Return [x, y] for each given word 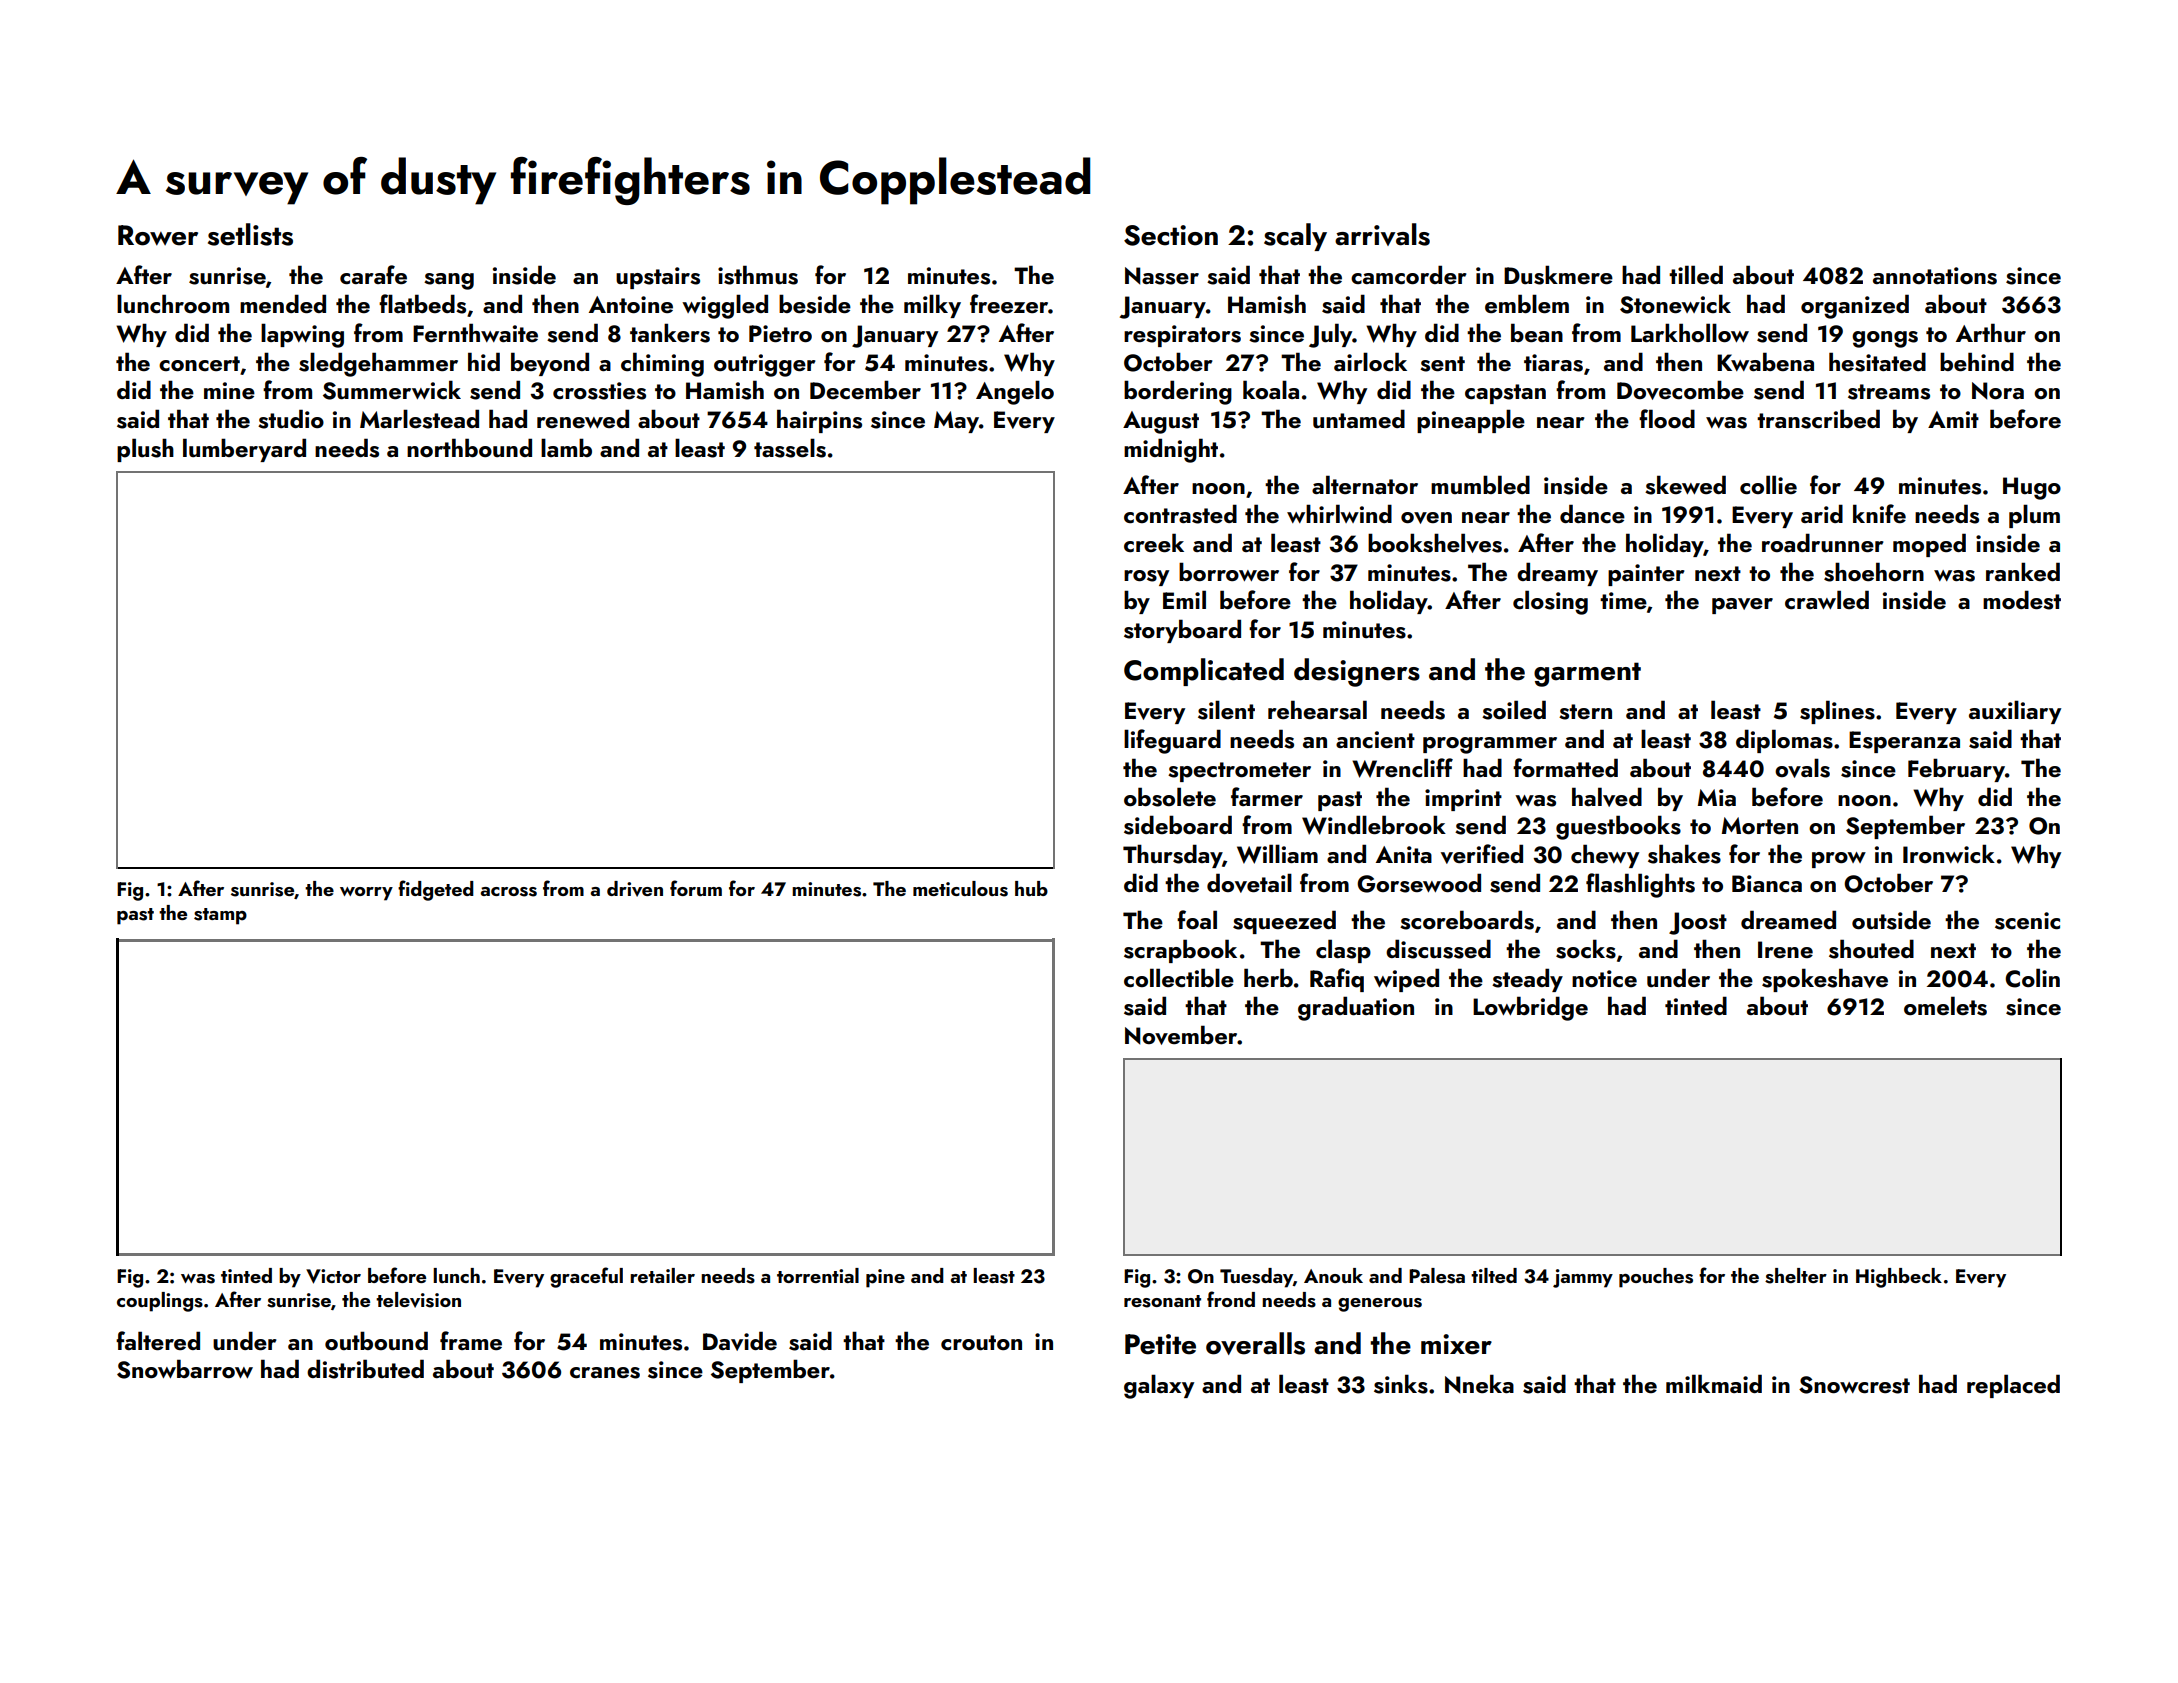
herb [1268, 977]
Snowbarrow [185, 1369]
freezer [1009, 303]
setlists [250, 234]
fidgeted [436, 890]
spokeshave [1825, 980]
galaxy [1159, 1386]
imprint [1463, 800]
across [508, 892]
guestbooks [1618, 827]
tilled [1696, 274]
